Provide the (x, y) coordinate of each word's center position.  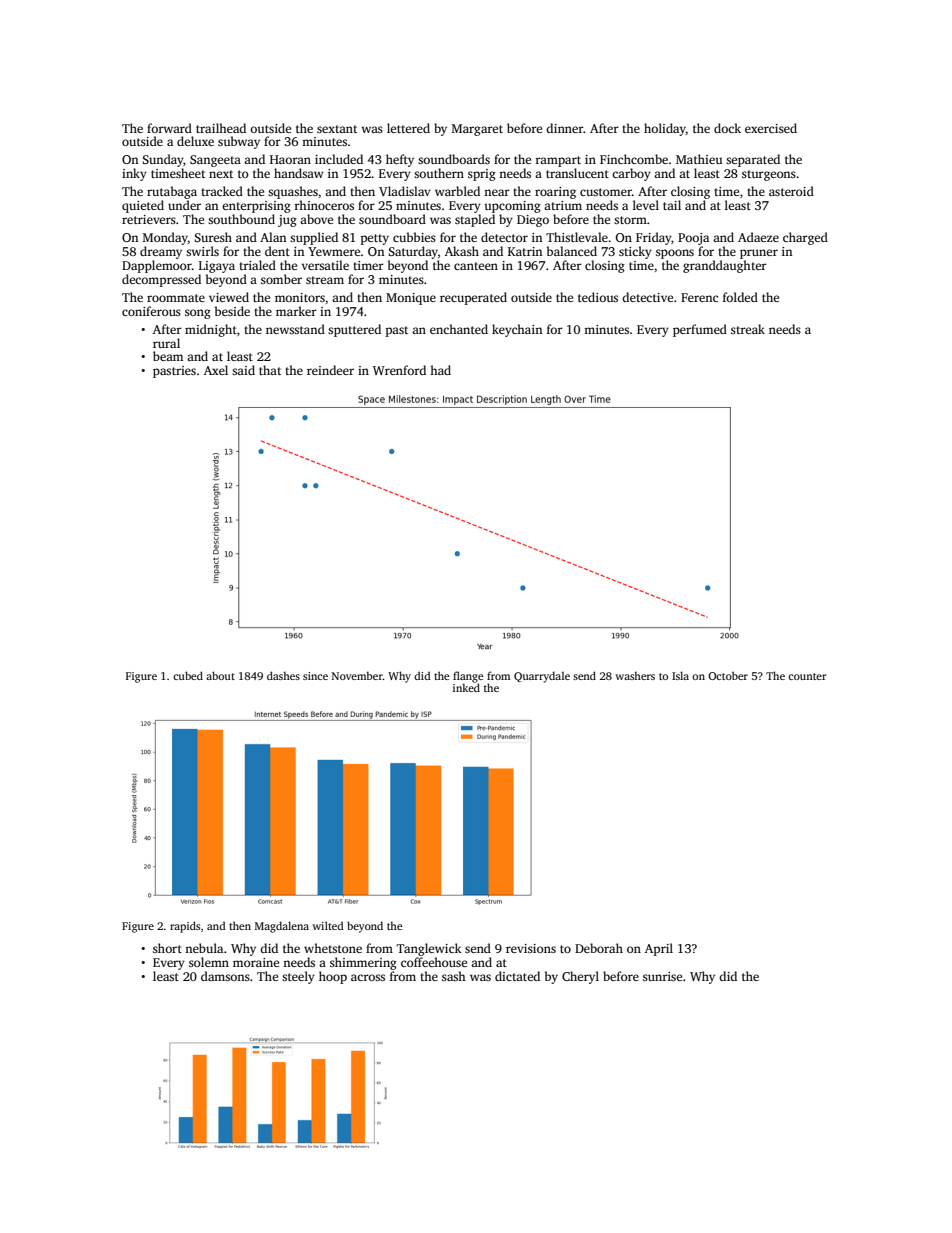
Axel (216, 370)
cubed (188, 675)
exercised (771, 128)
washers (635, 675)
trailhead (221, 128)
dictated (517, 976)
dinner (564, 128)
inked (466, 687)
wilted (328, 925)
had (440, 370)
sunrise (662, 976)
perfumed (700, 330)
